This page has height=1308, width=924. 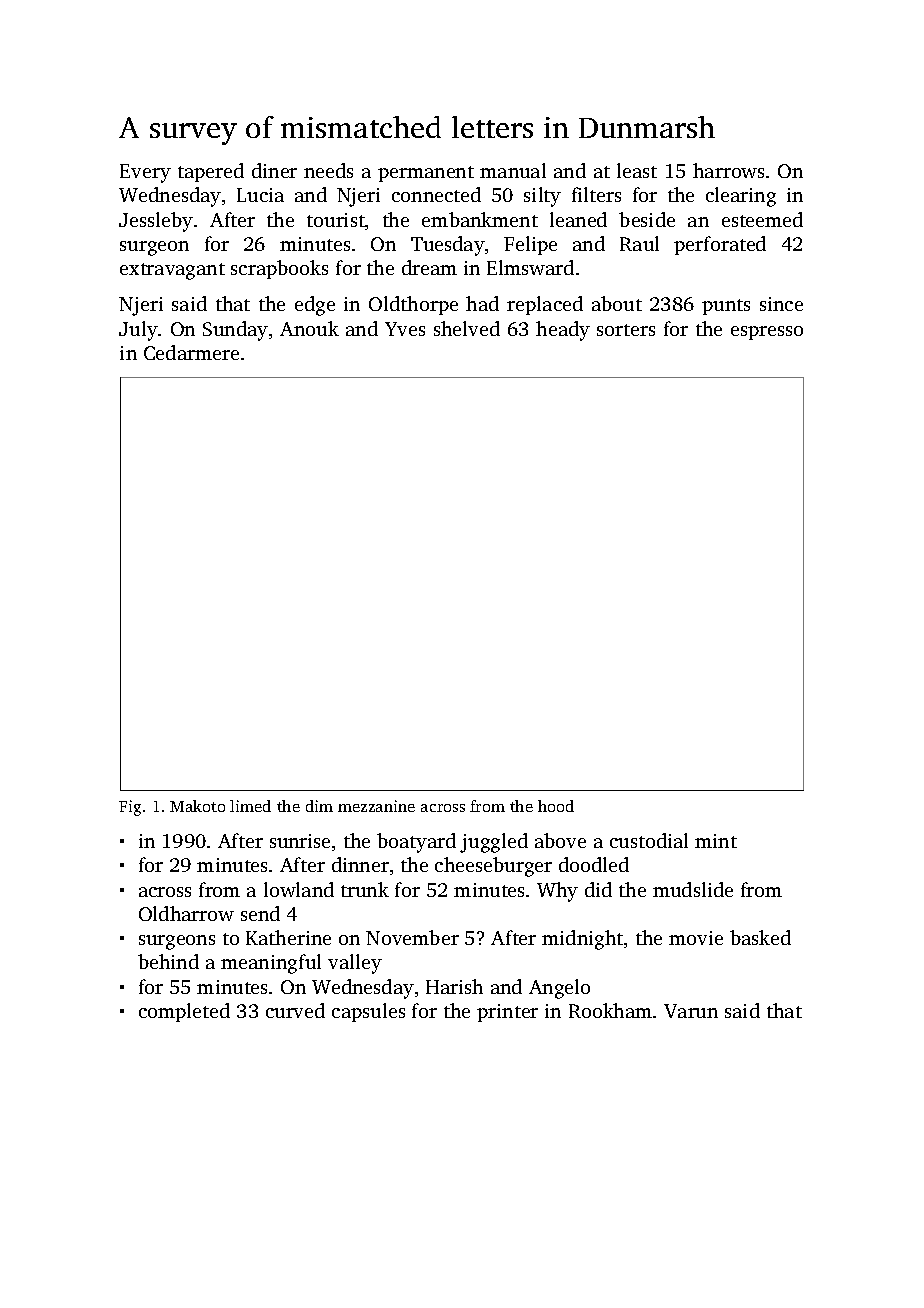 What do you see at coordinates (467, 328) in the page?
I see `shelved` at bounding box center [467, 328].
